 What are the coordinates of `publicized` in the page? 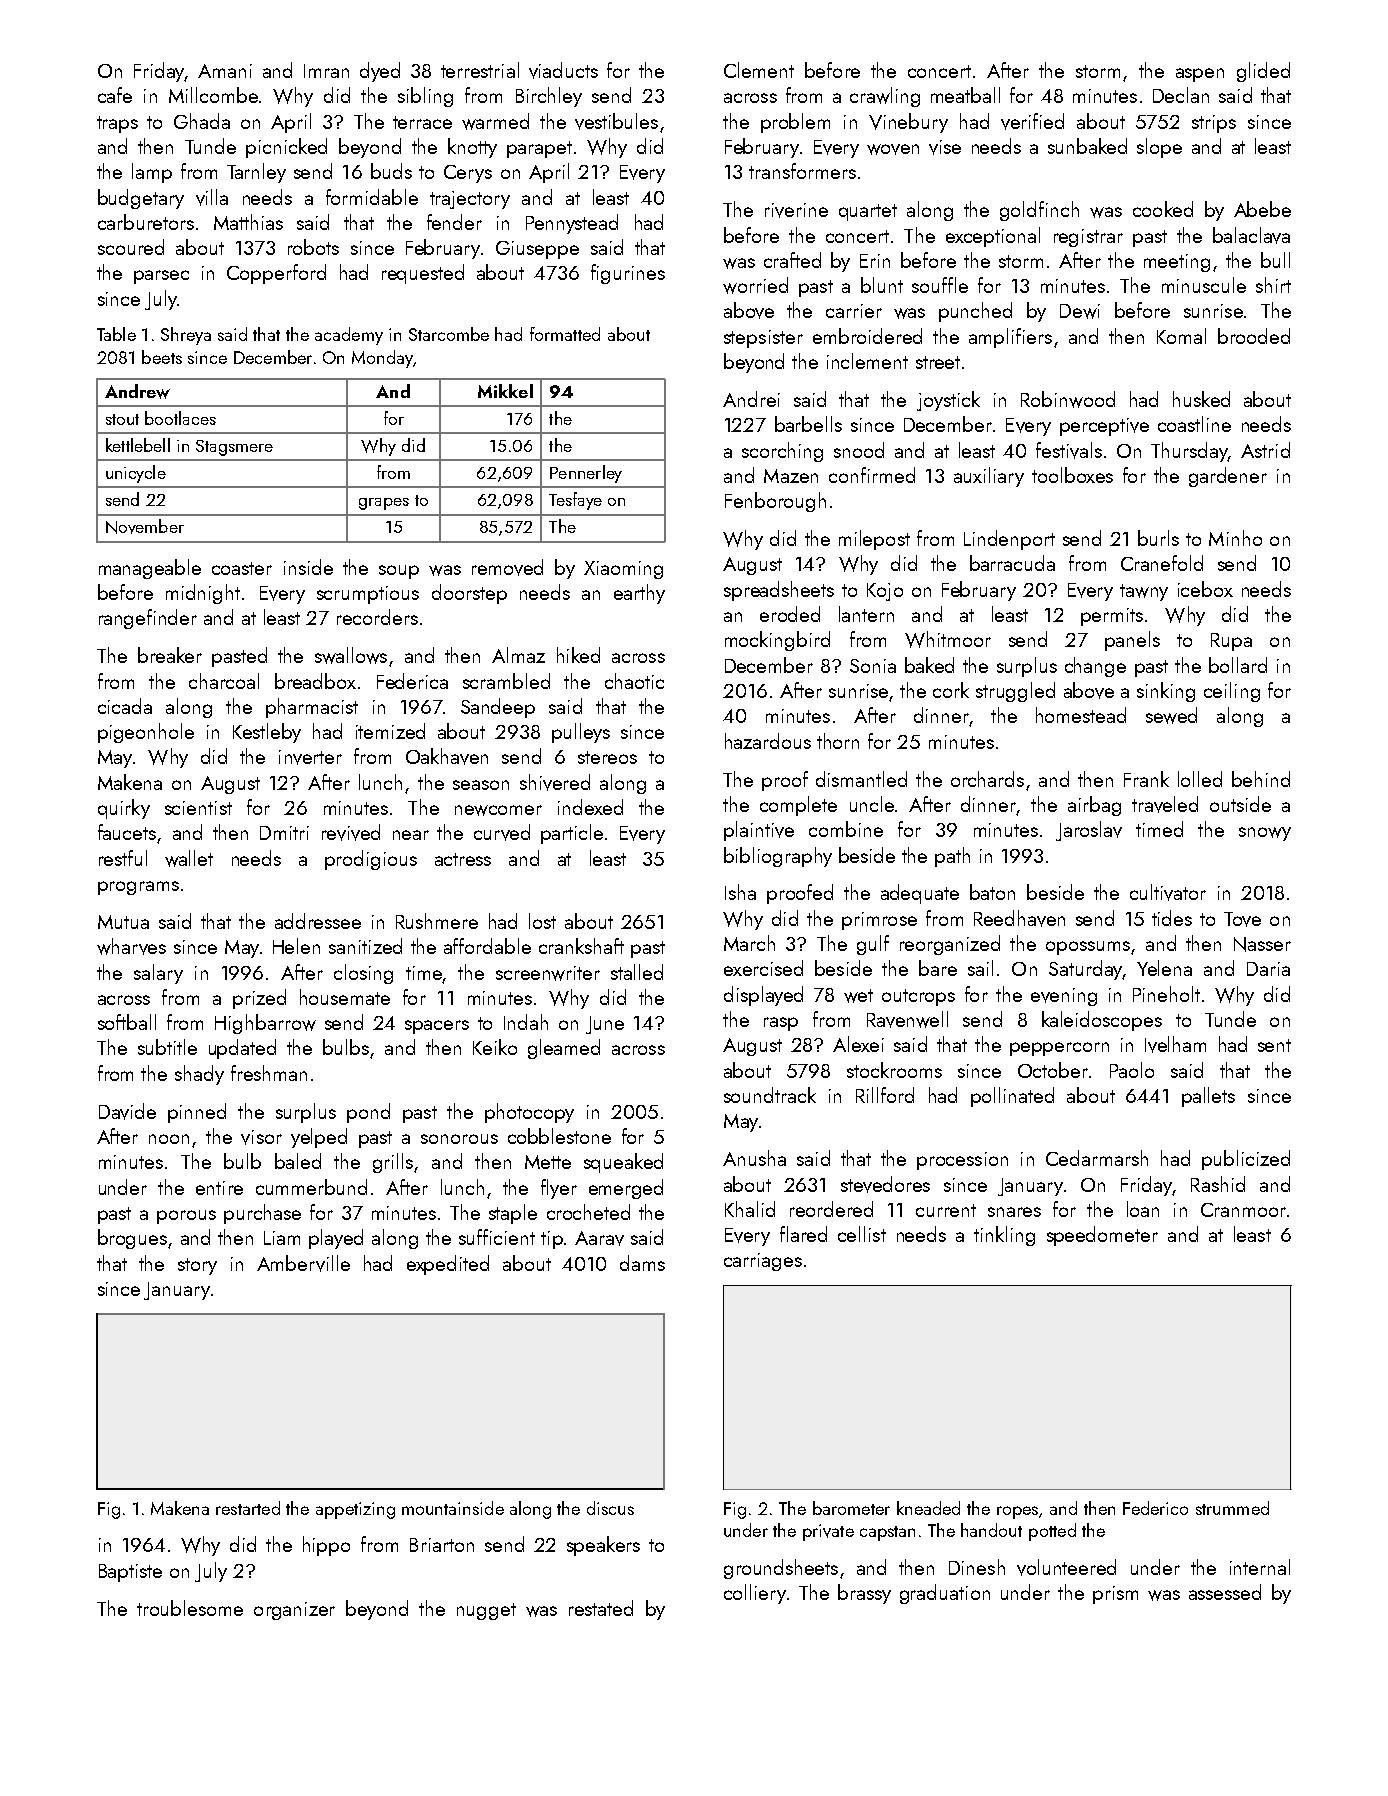 It's located at (1246, 1160).
